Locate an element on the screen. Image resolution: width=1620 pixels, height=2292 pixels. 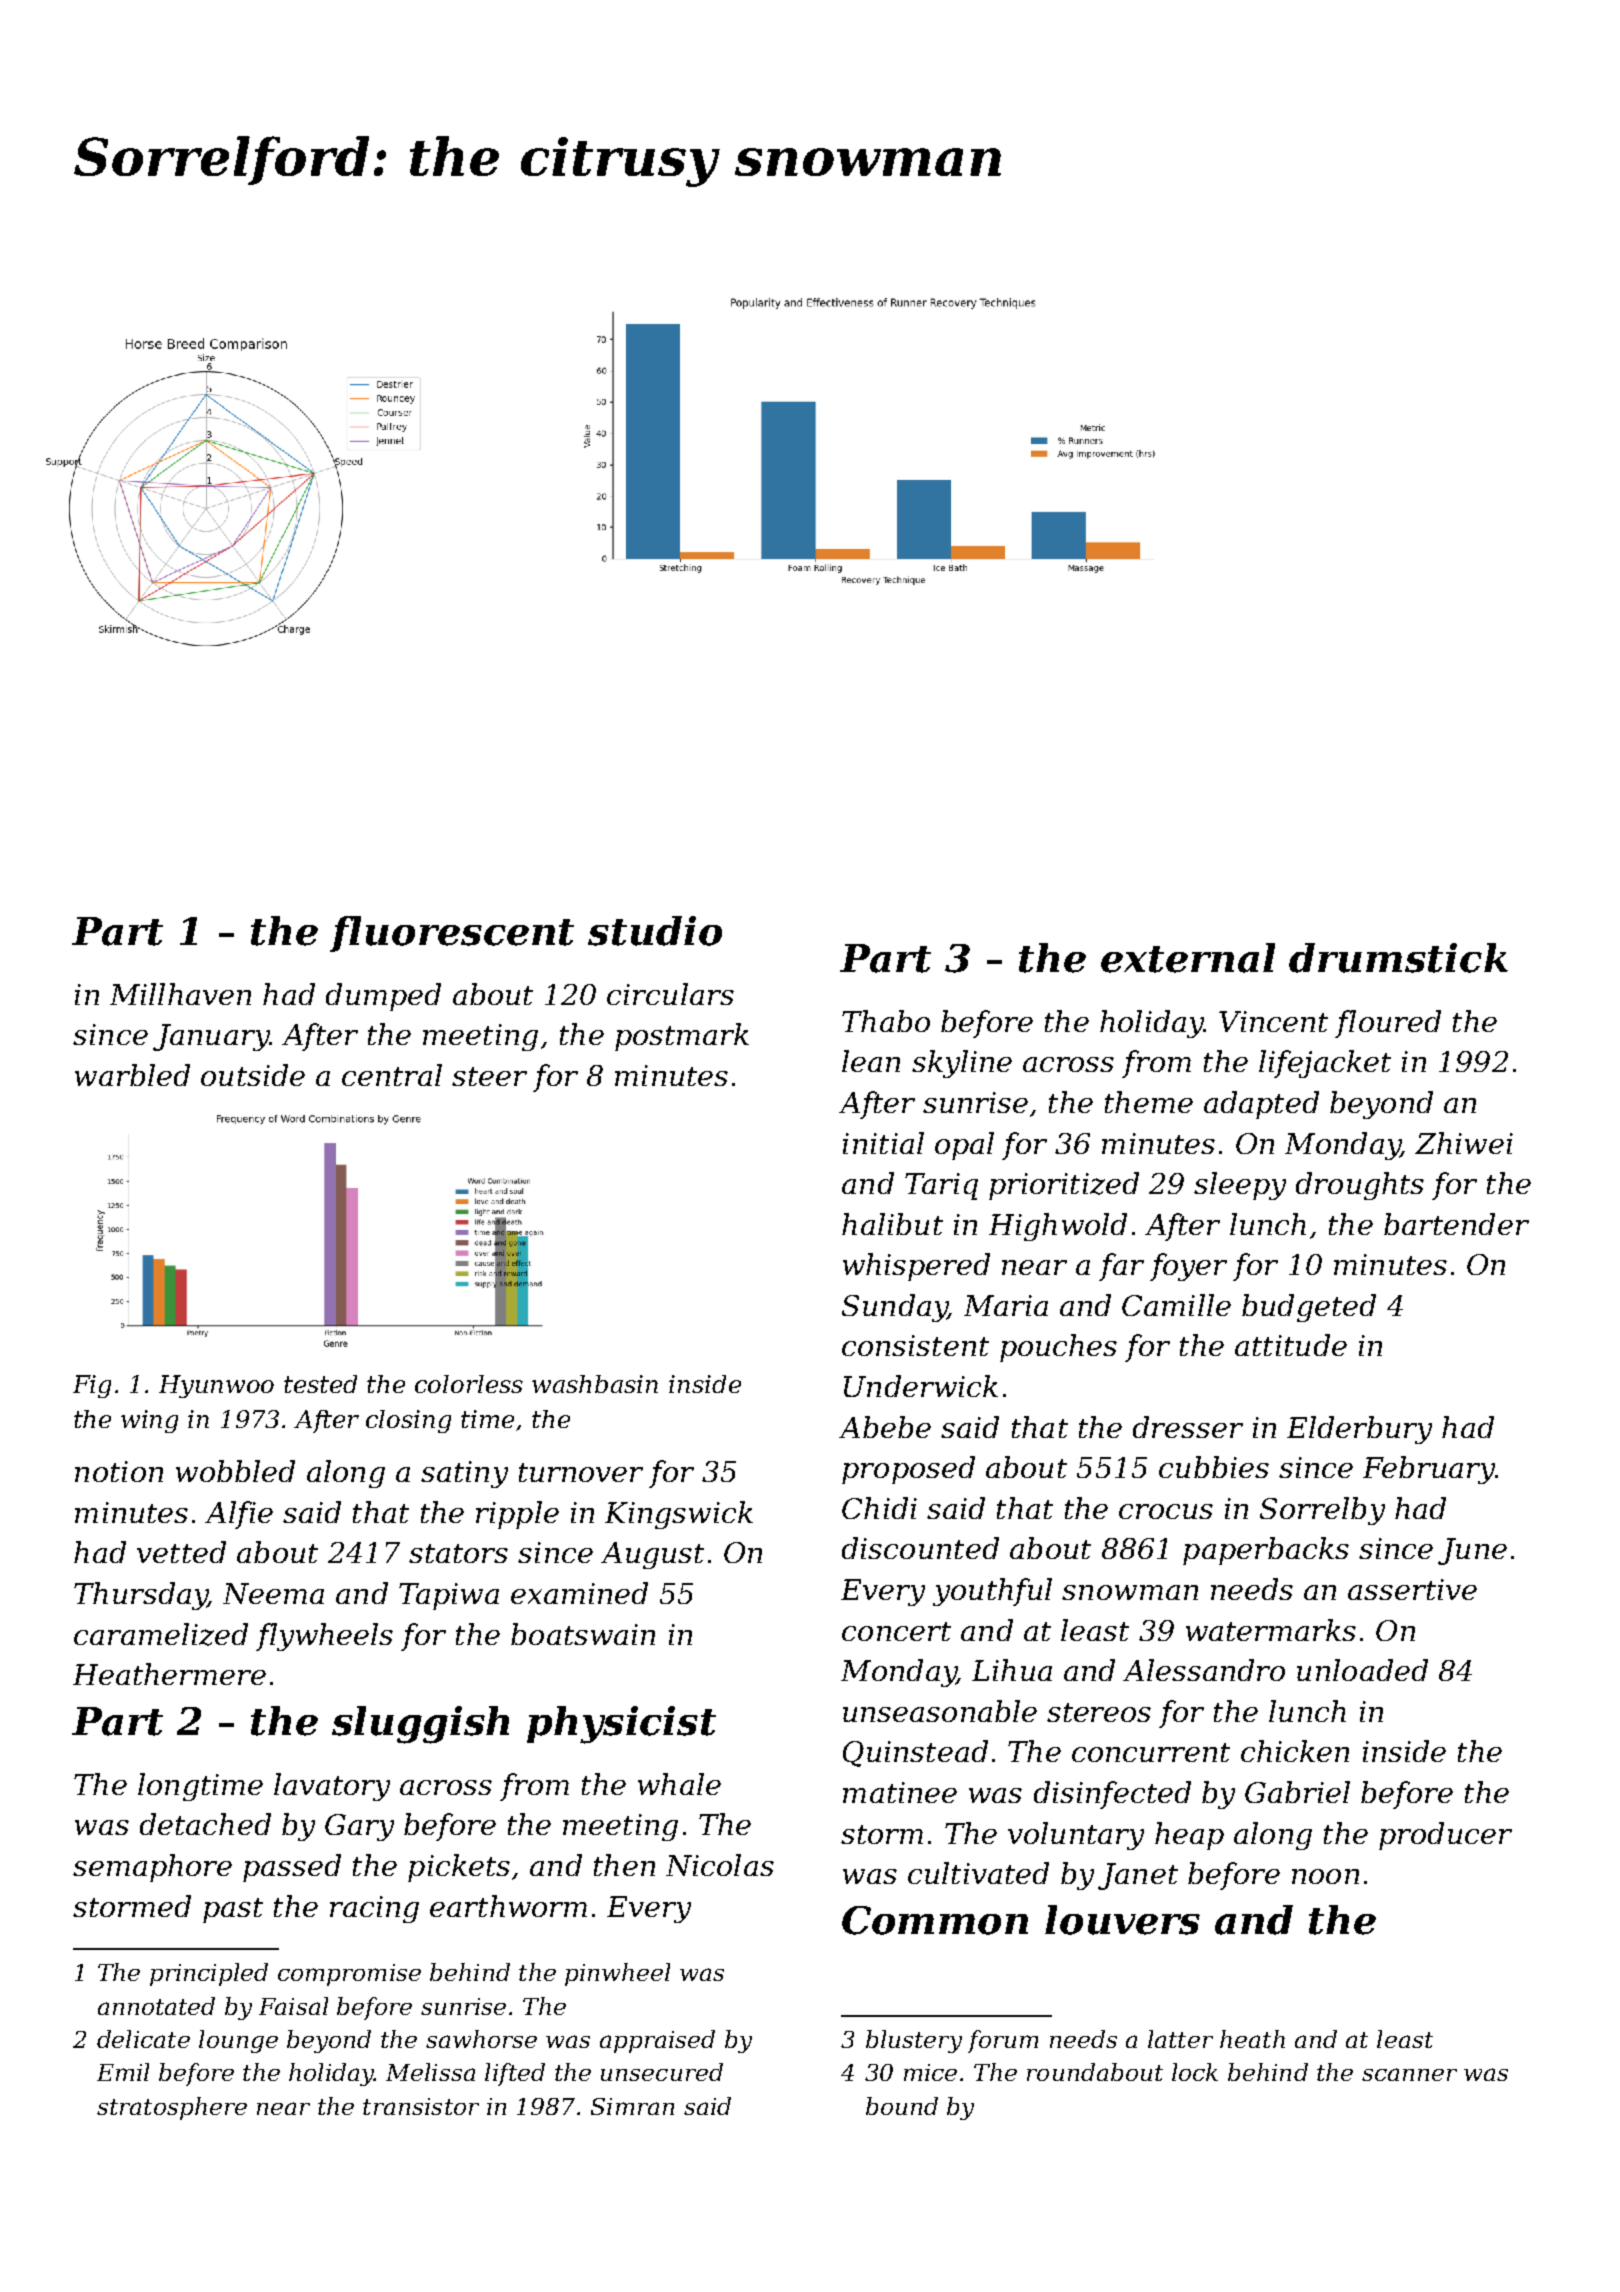
unloaded is located at coordinates (1362, 1670).
